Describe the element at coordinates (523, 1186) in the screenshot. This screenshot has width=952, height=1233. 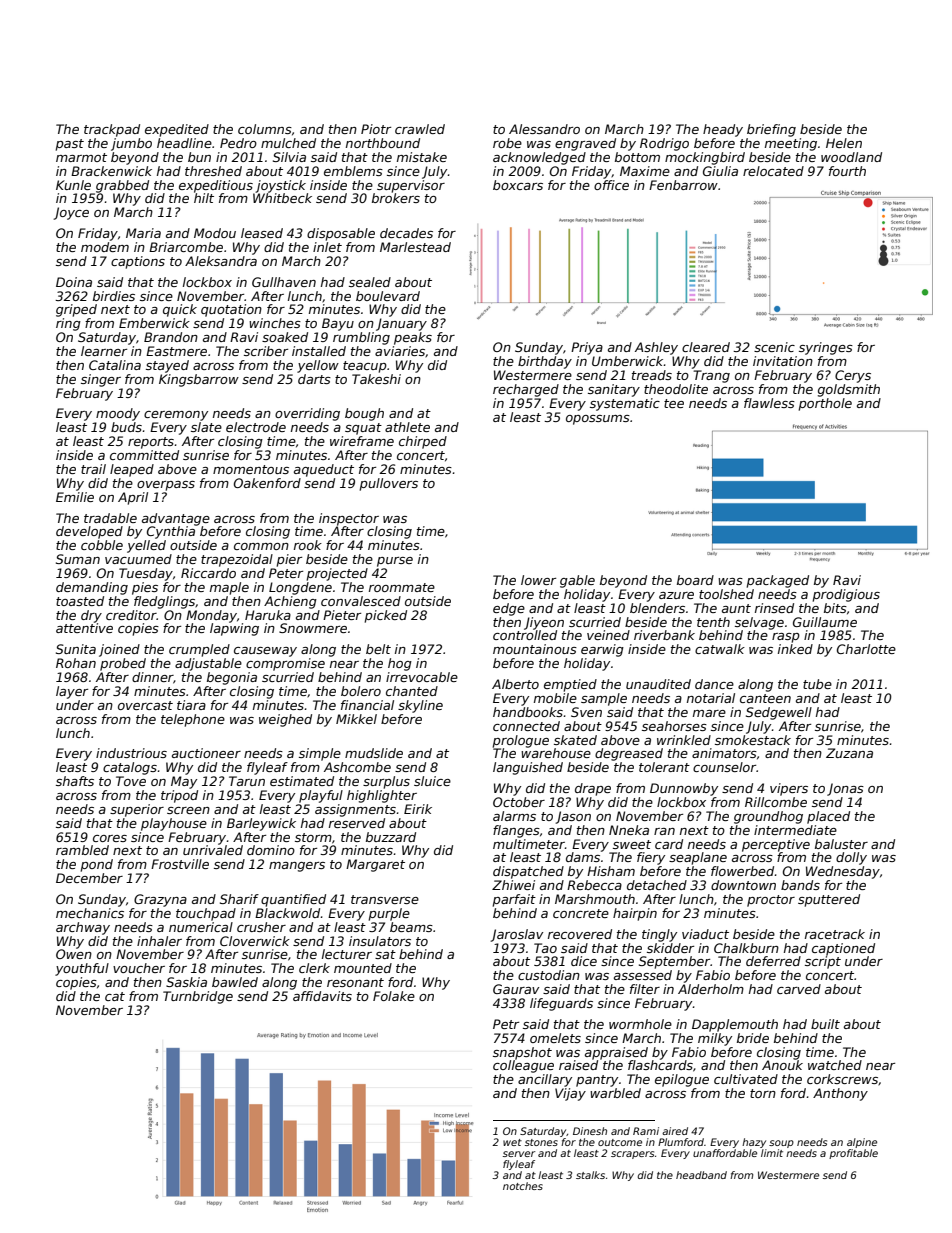
I see `notches` at that location.
